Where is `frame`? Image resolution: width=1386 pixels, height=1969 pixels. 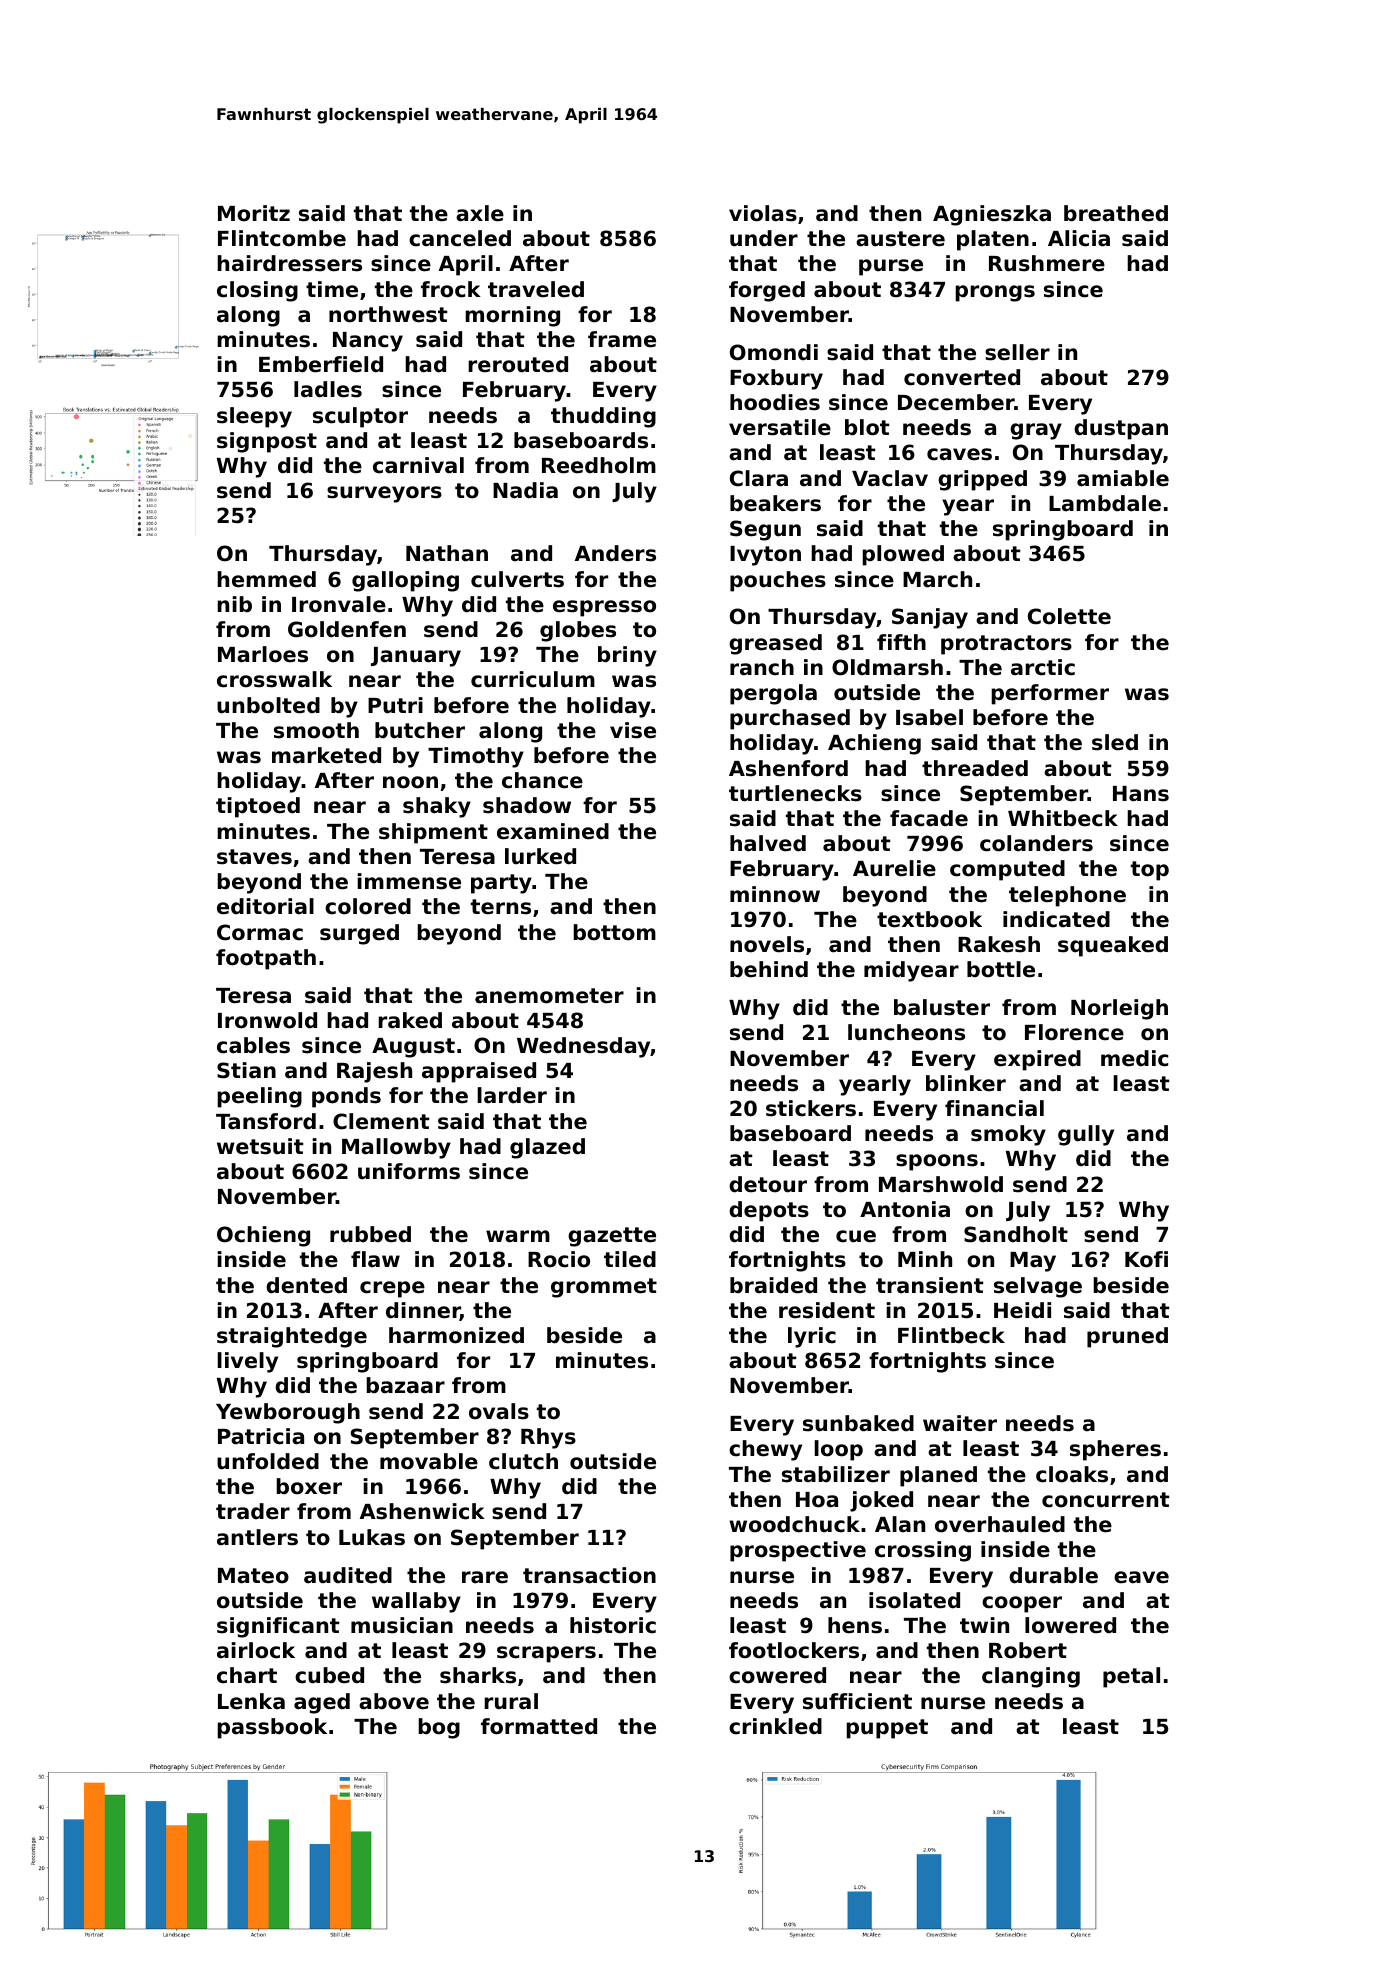
frame is located at coordinates (622, 339).
